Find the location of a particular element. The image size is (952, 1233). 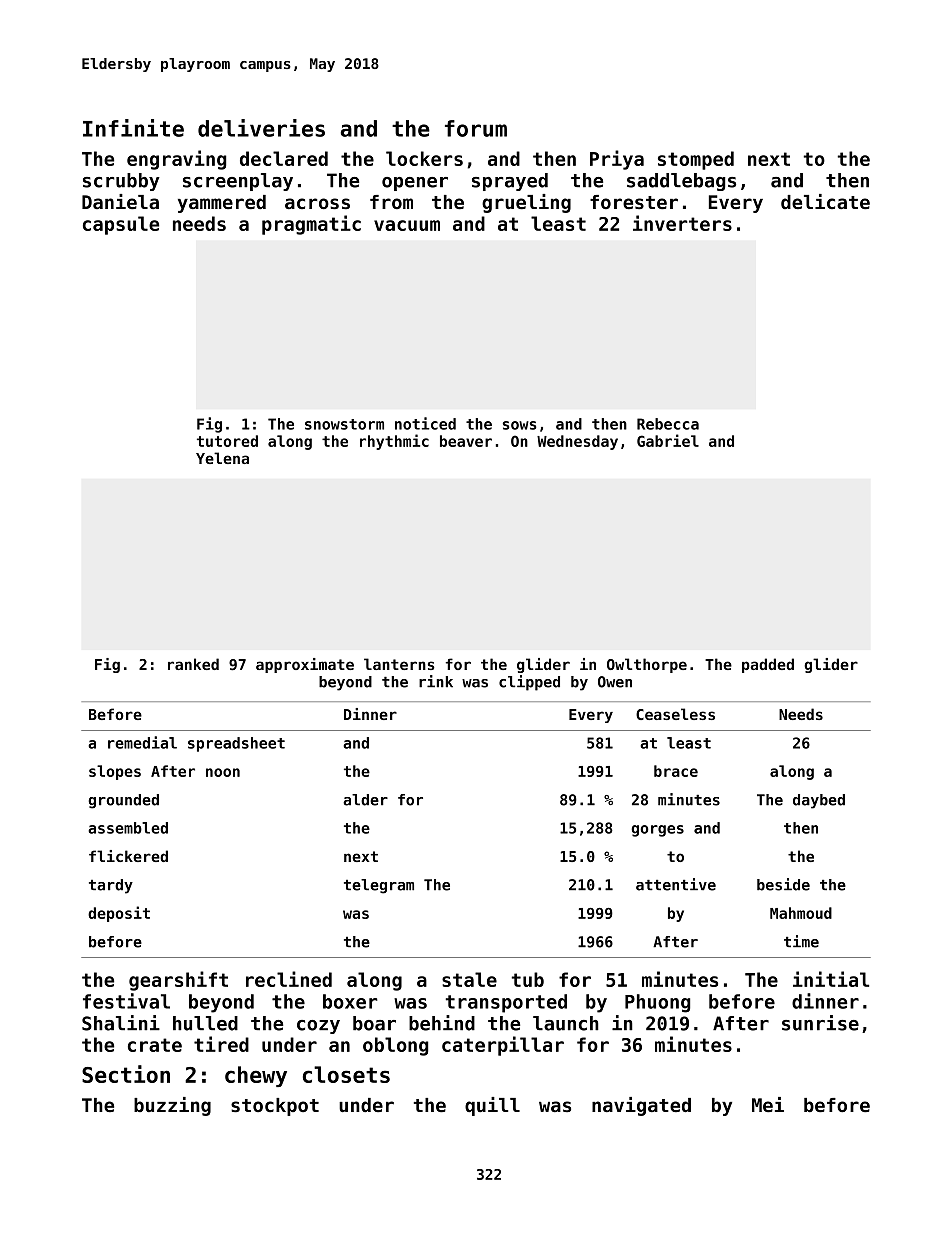

stomped is located at coordinates (696, 160).
